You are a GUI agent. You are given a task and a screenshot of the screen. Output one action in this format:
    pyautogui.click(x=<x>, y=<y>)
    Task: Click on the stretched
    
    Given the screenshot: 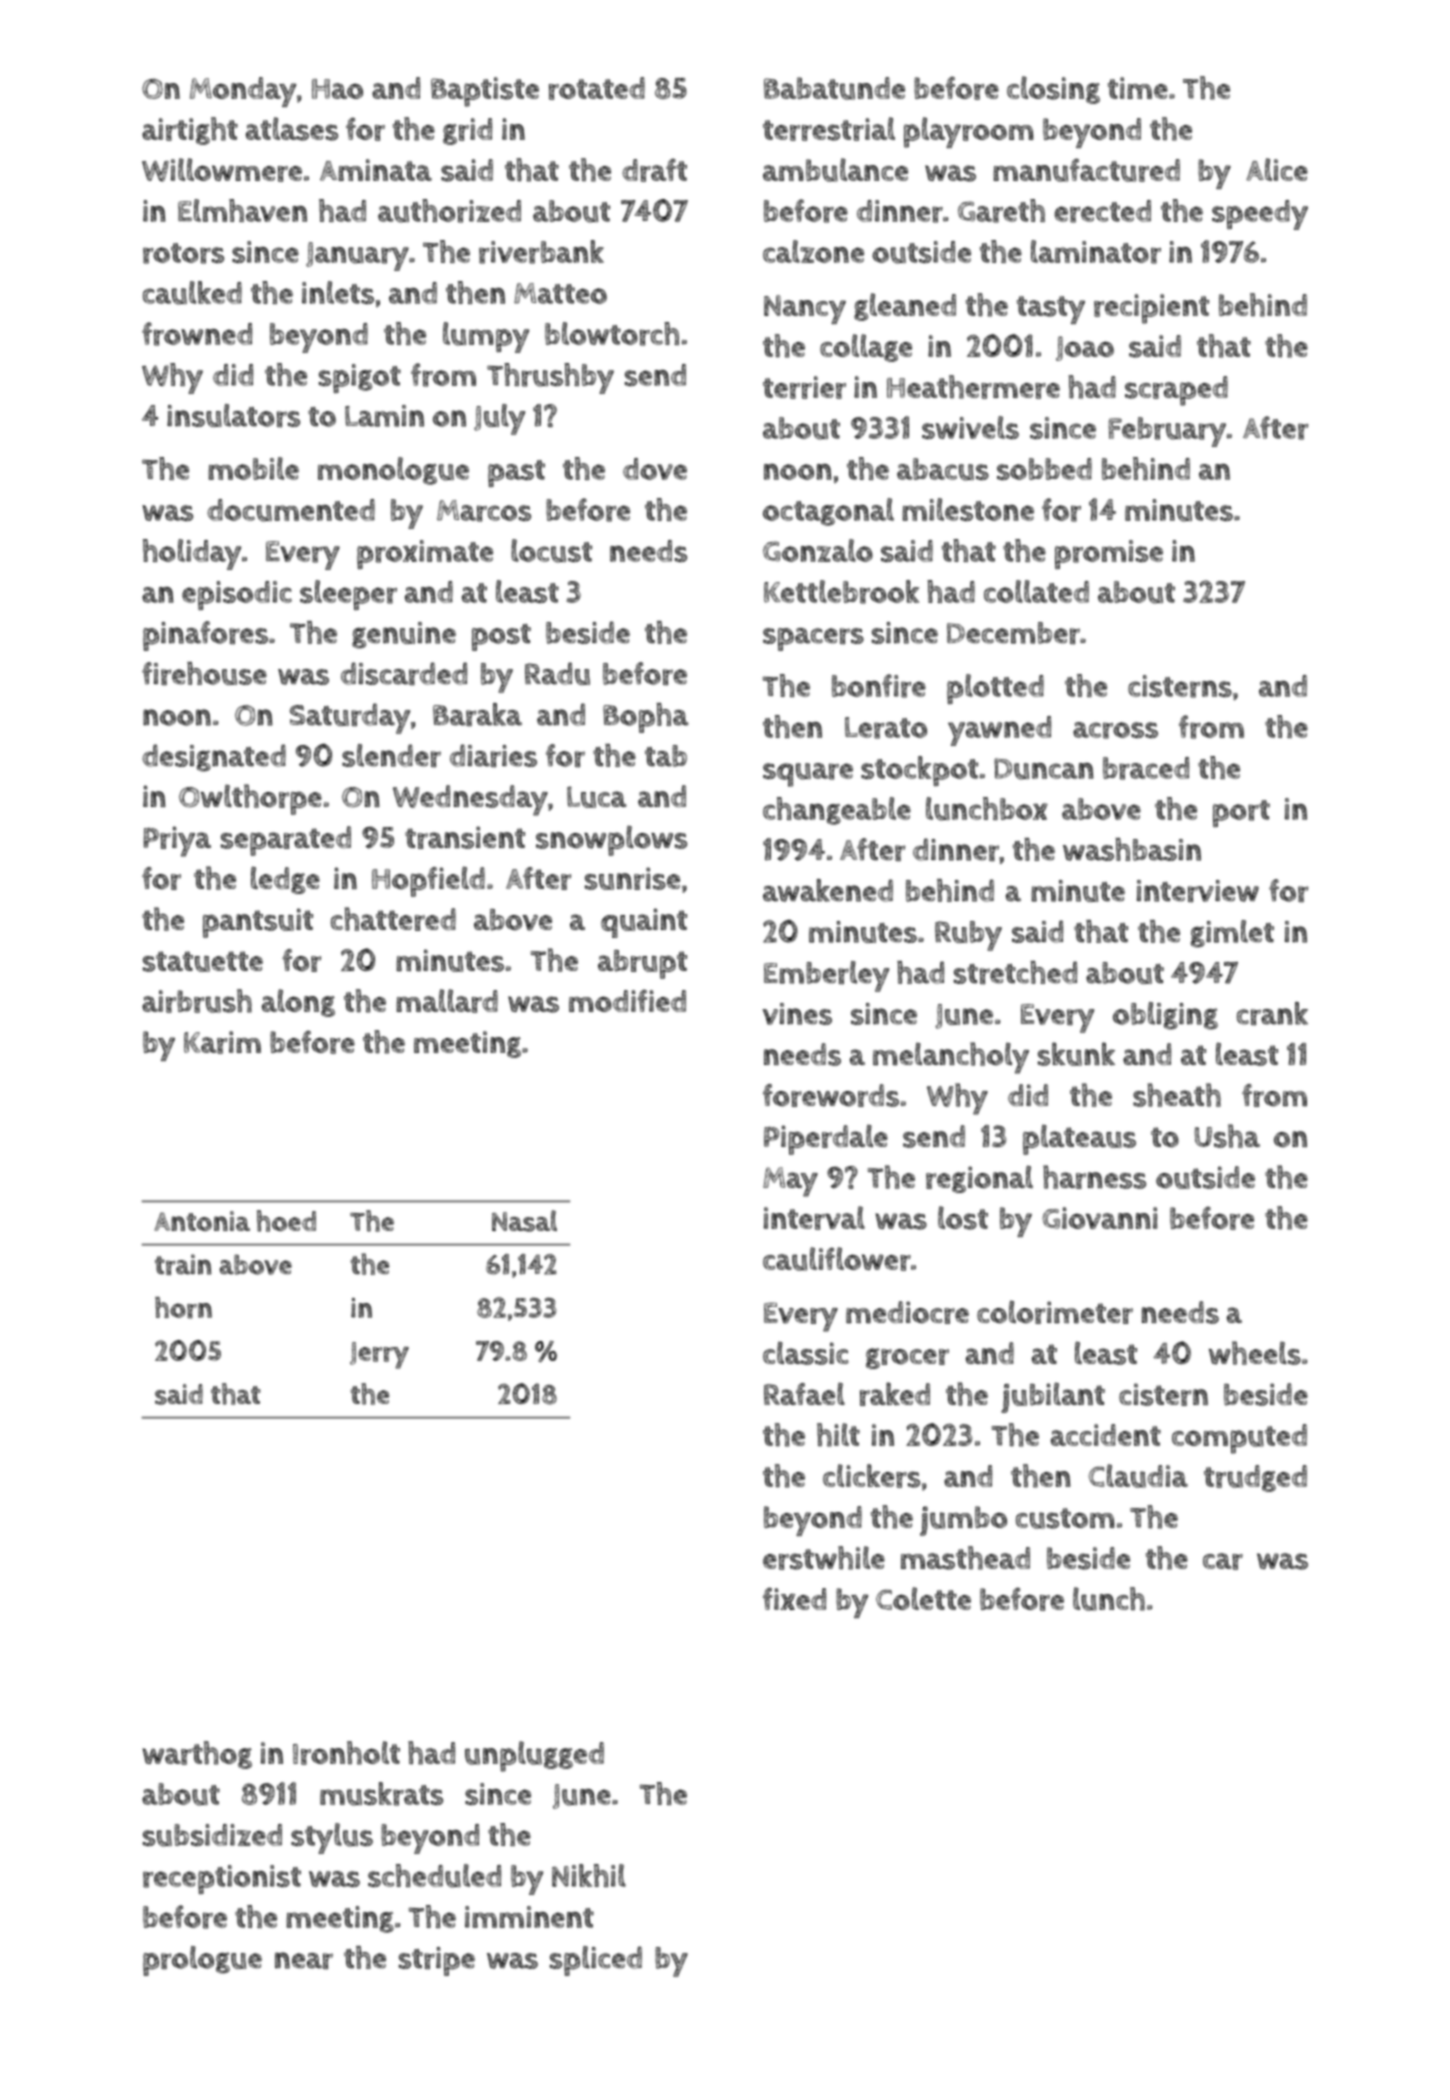 What is the action you would take?
    pyautogui.click(x=1015, y=973)
